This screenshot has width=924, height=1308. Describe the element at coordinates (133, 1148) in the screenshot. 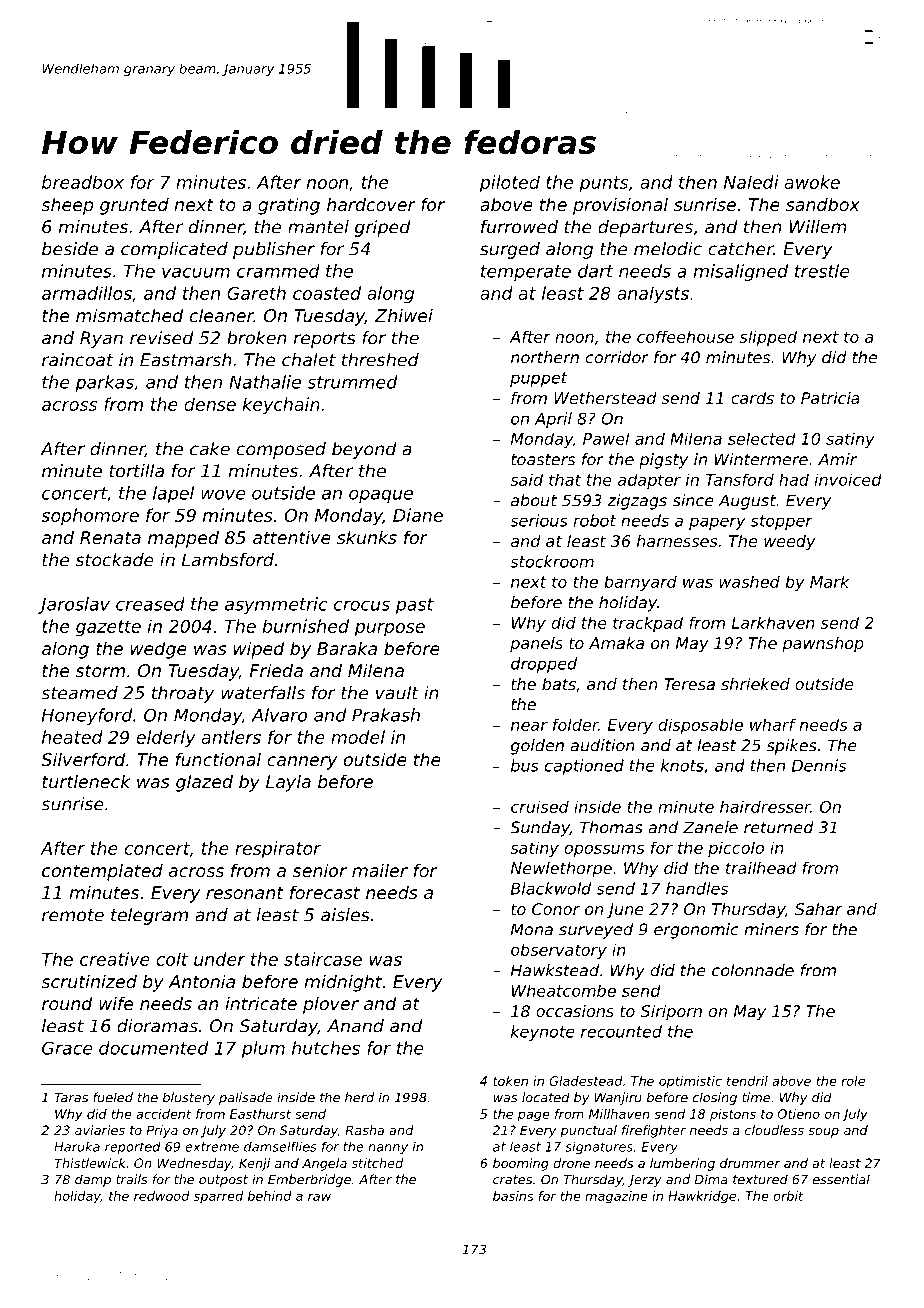

I see `reported` at that location.
